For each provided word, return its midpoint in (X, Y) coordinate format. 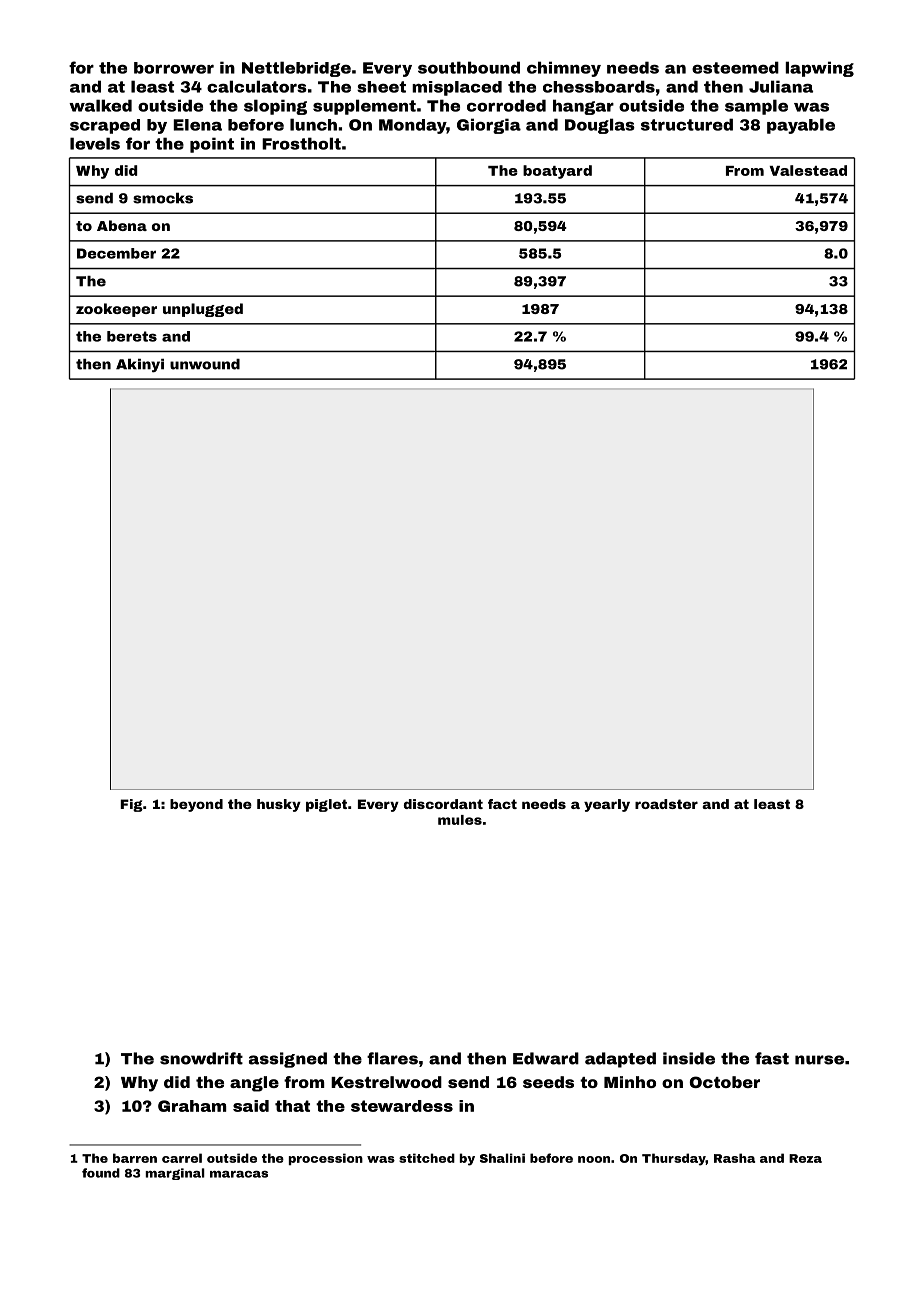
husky (279, 805)
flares (392, 1058)
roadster (666, 804)
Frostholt (301, 143)
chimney (564, 69)
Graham (192, 1106)
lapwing (819, 69)
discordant (443, 804)
